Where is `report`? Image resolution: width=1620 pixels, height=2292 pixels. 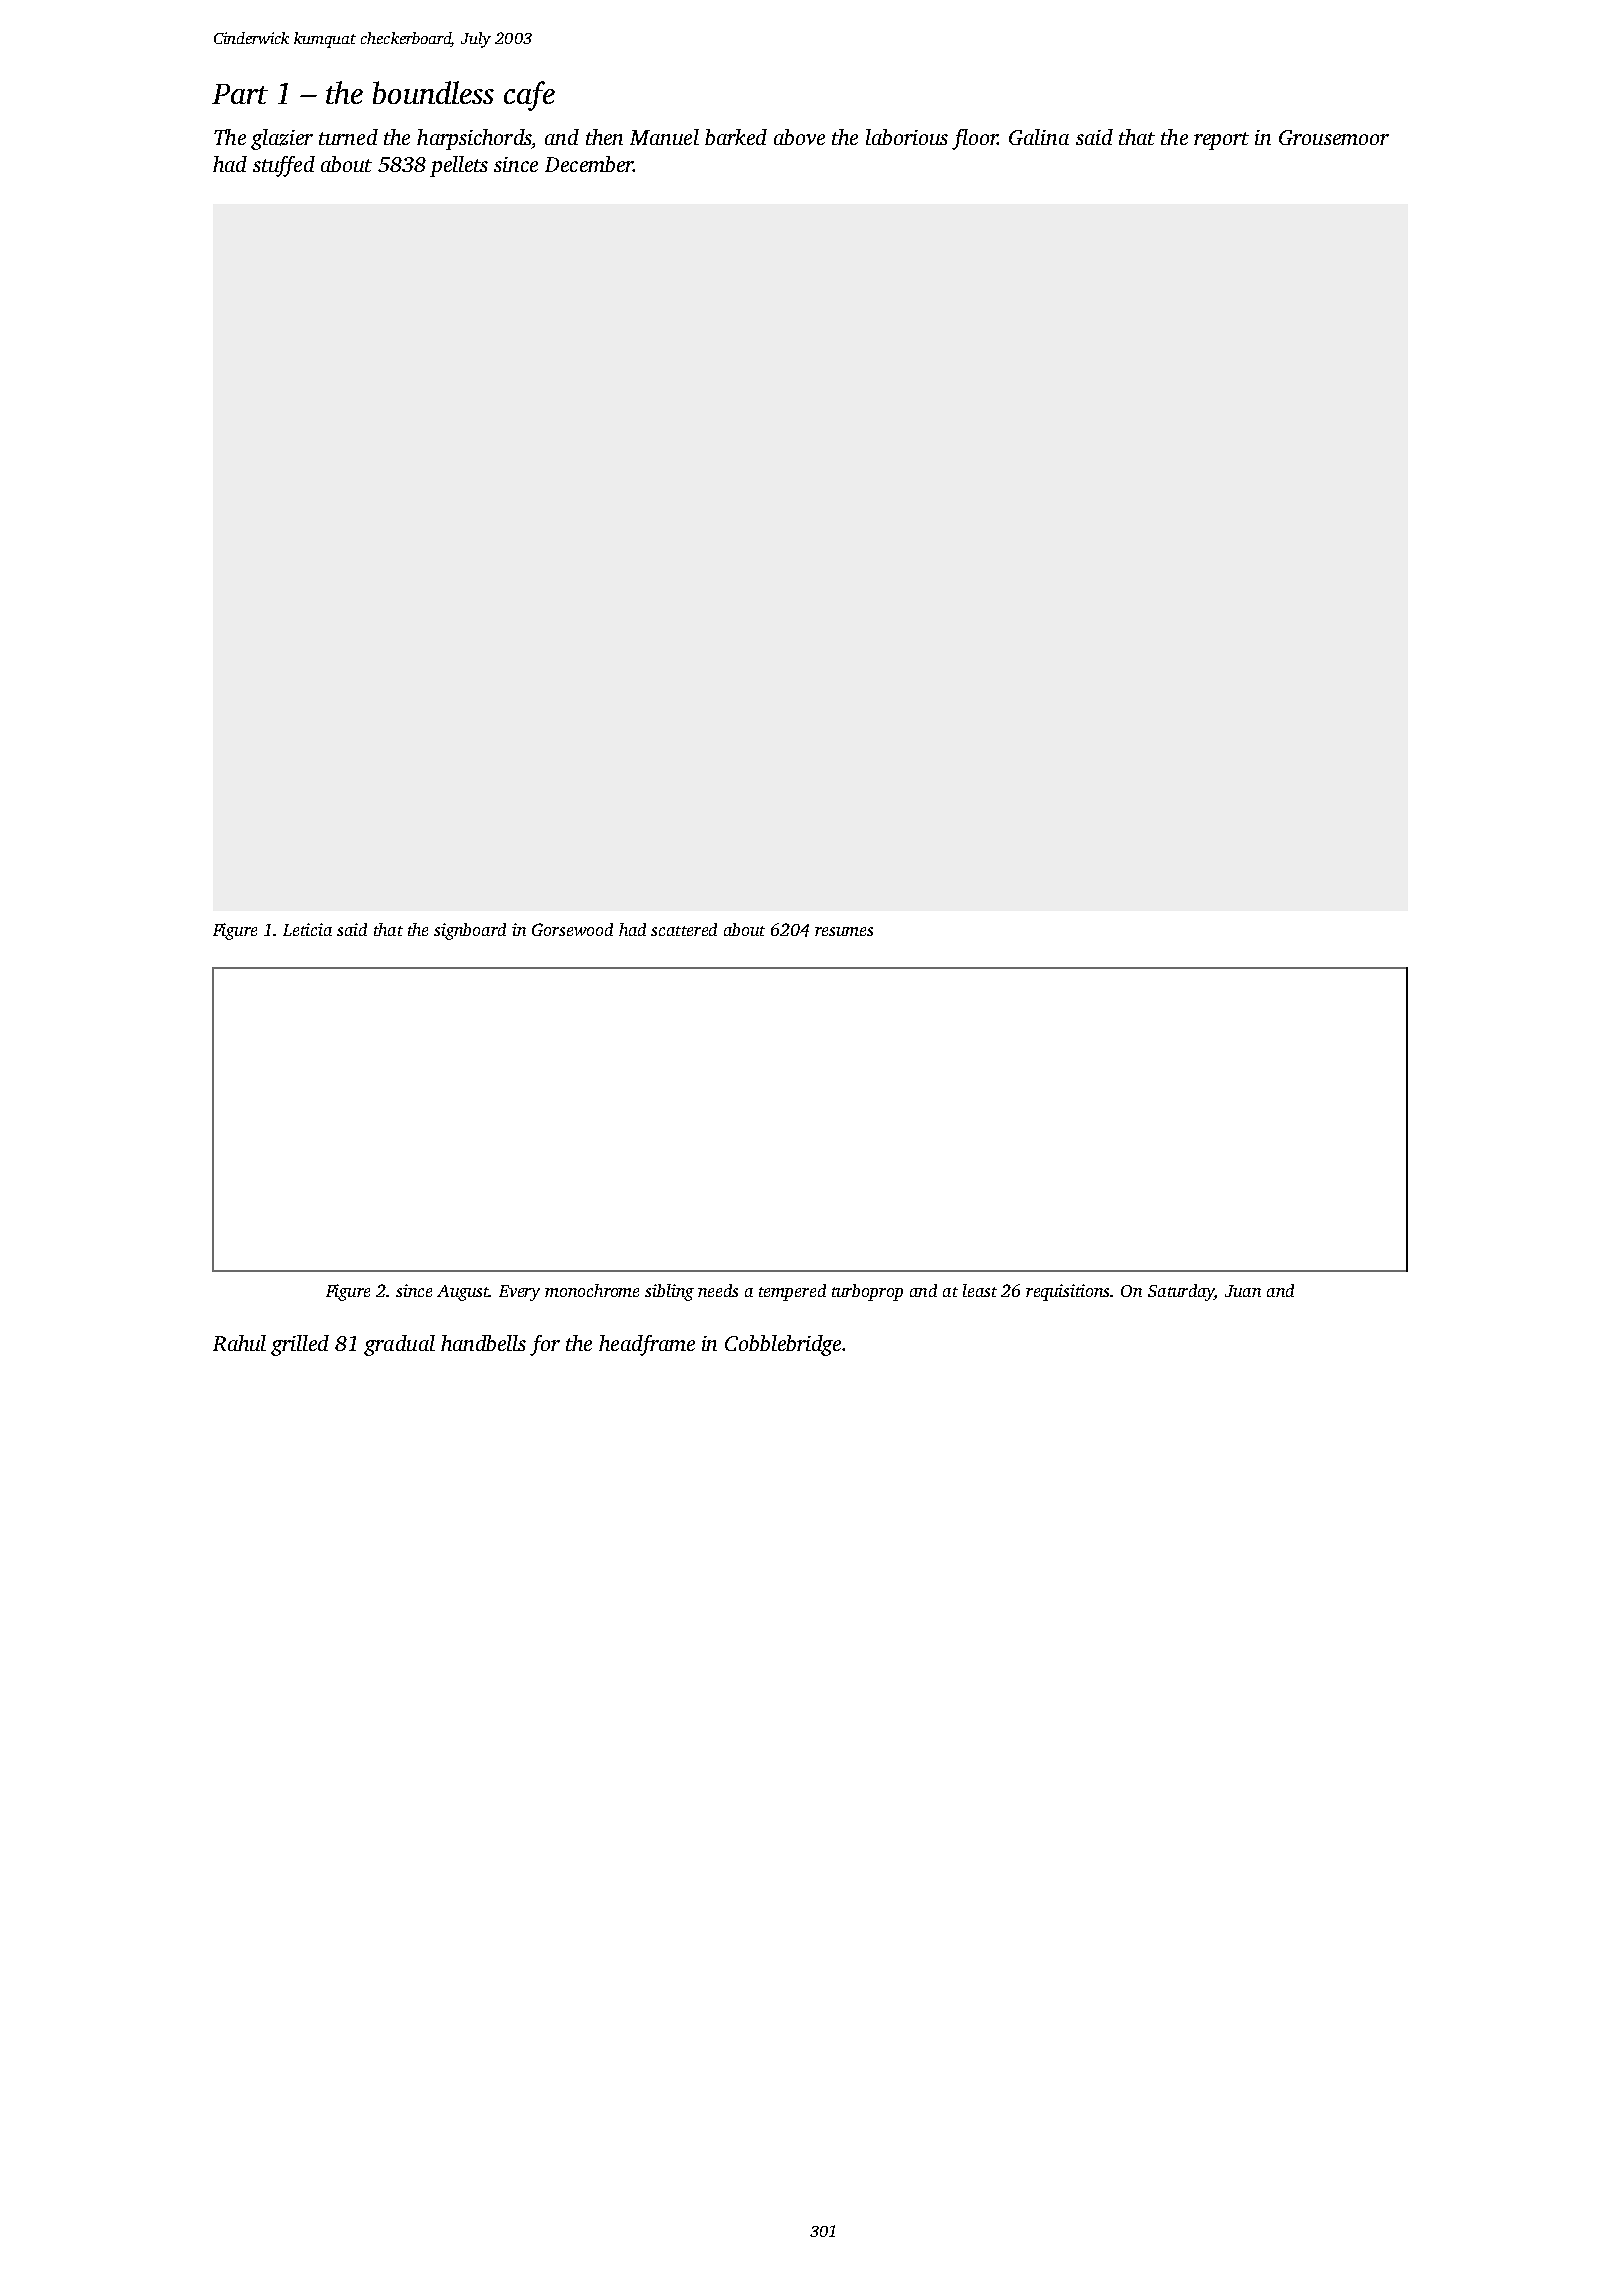 report is located at coordinates (1221, 141).
